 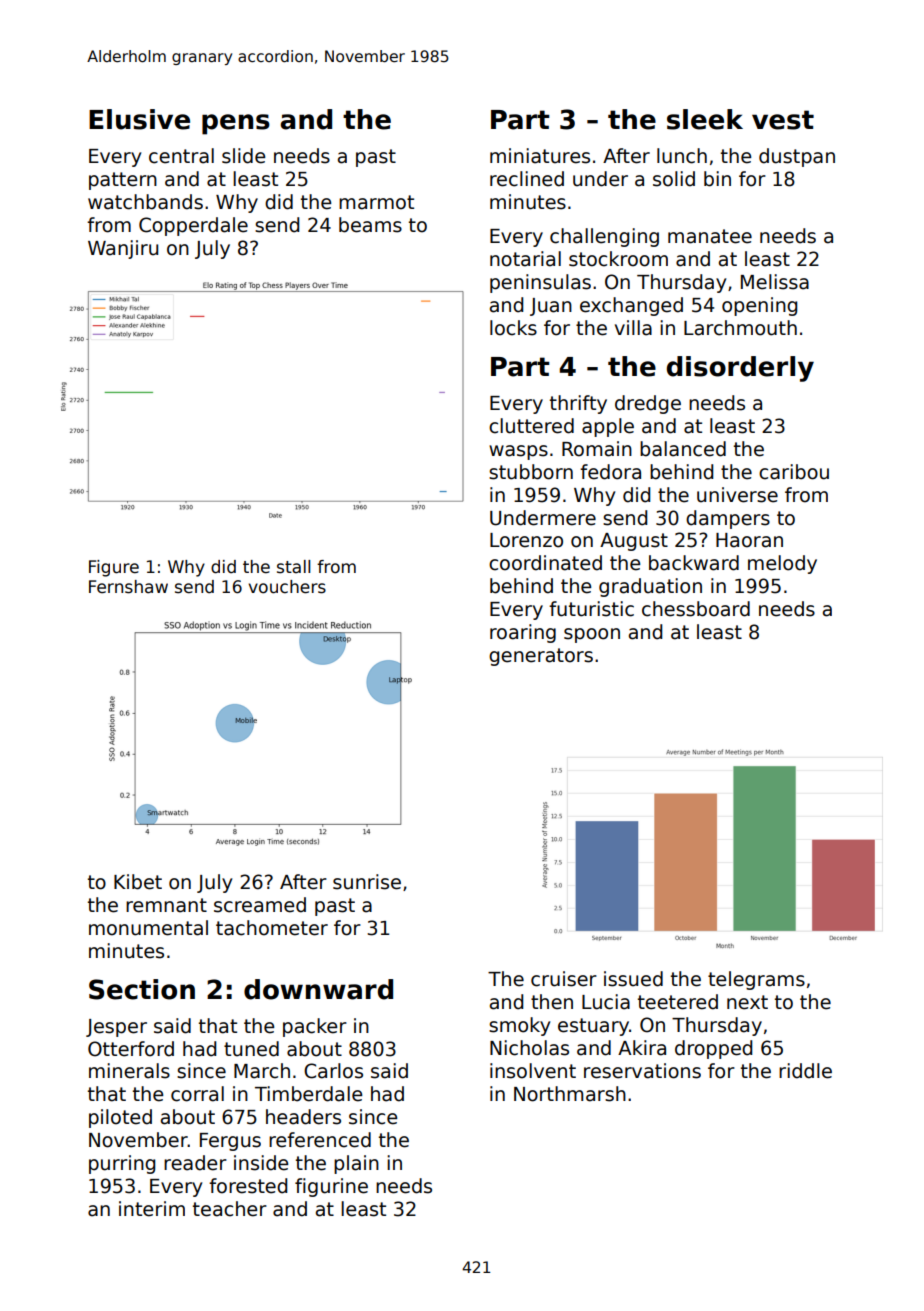 I want to click on vouchers, so click(x=287, y=587).
